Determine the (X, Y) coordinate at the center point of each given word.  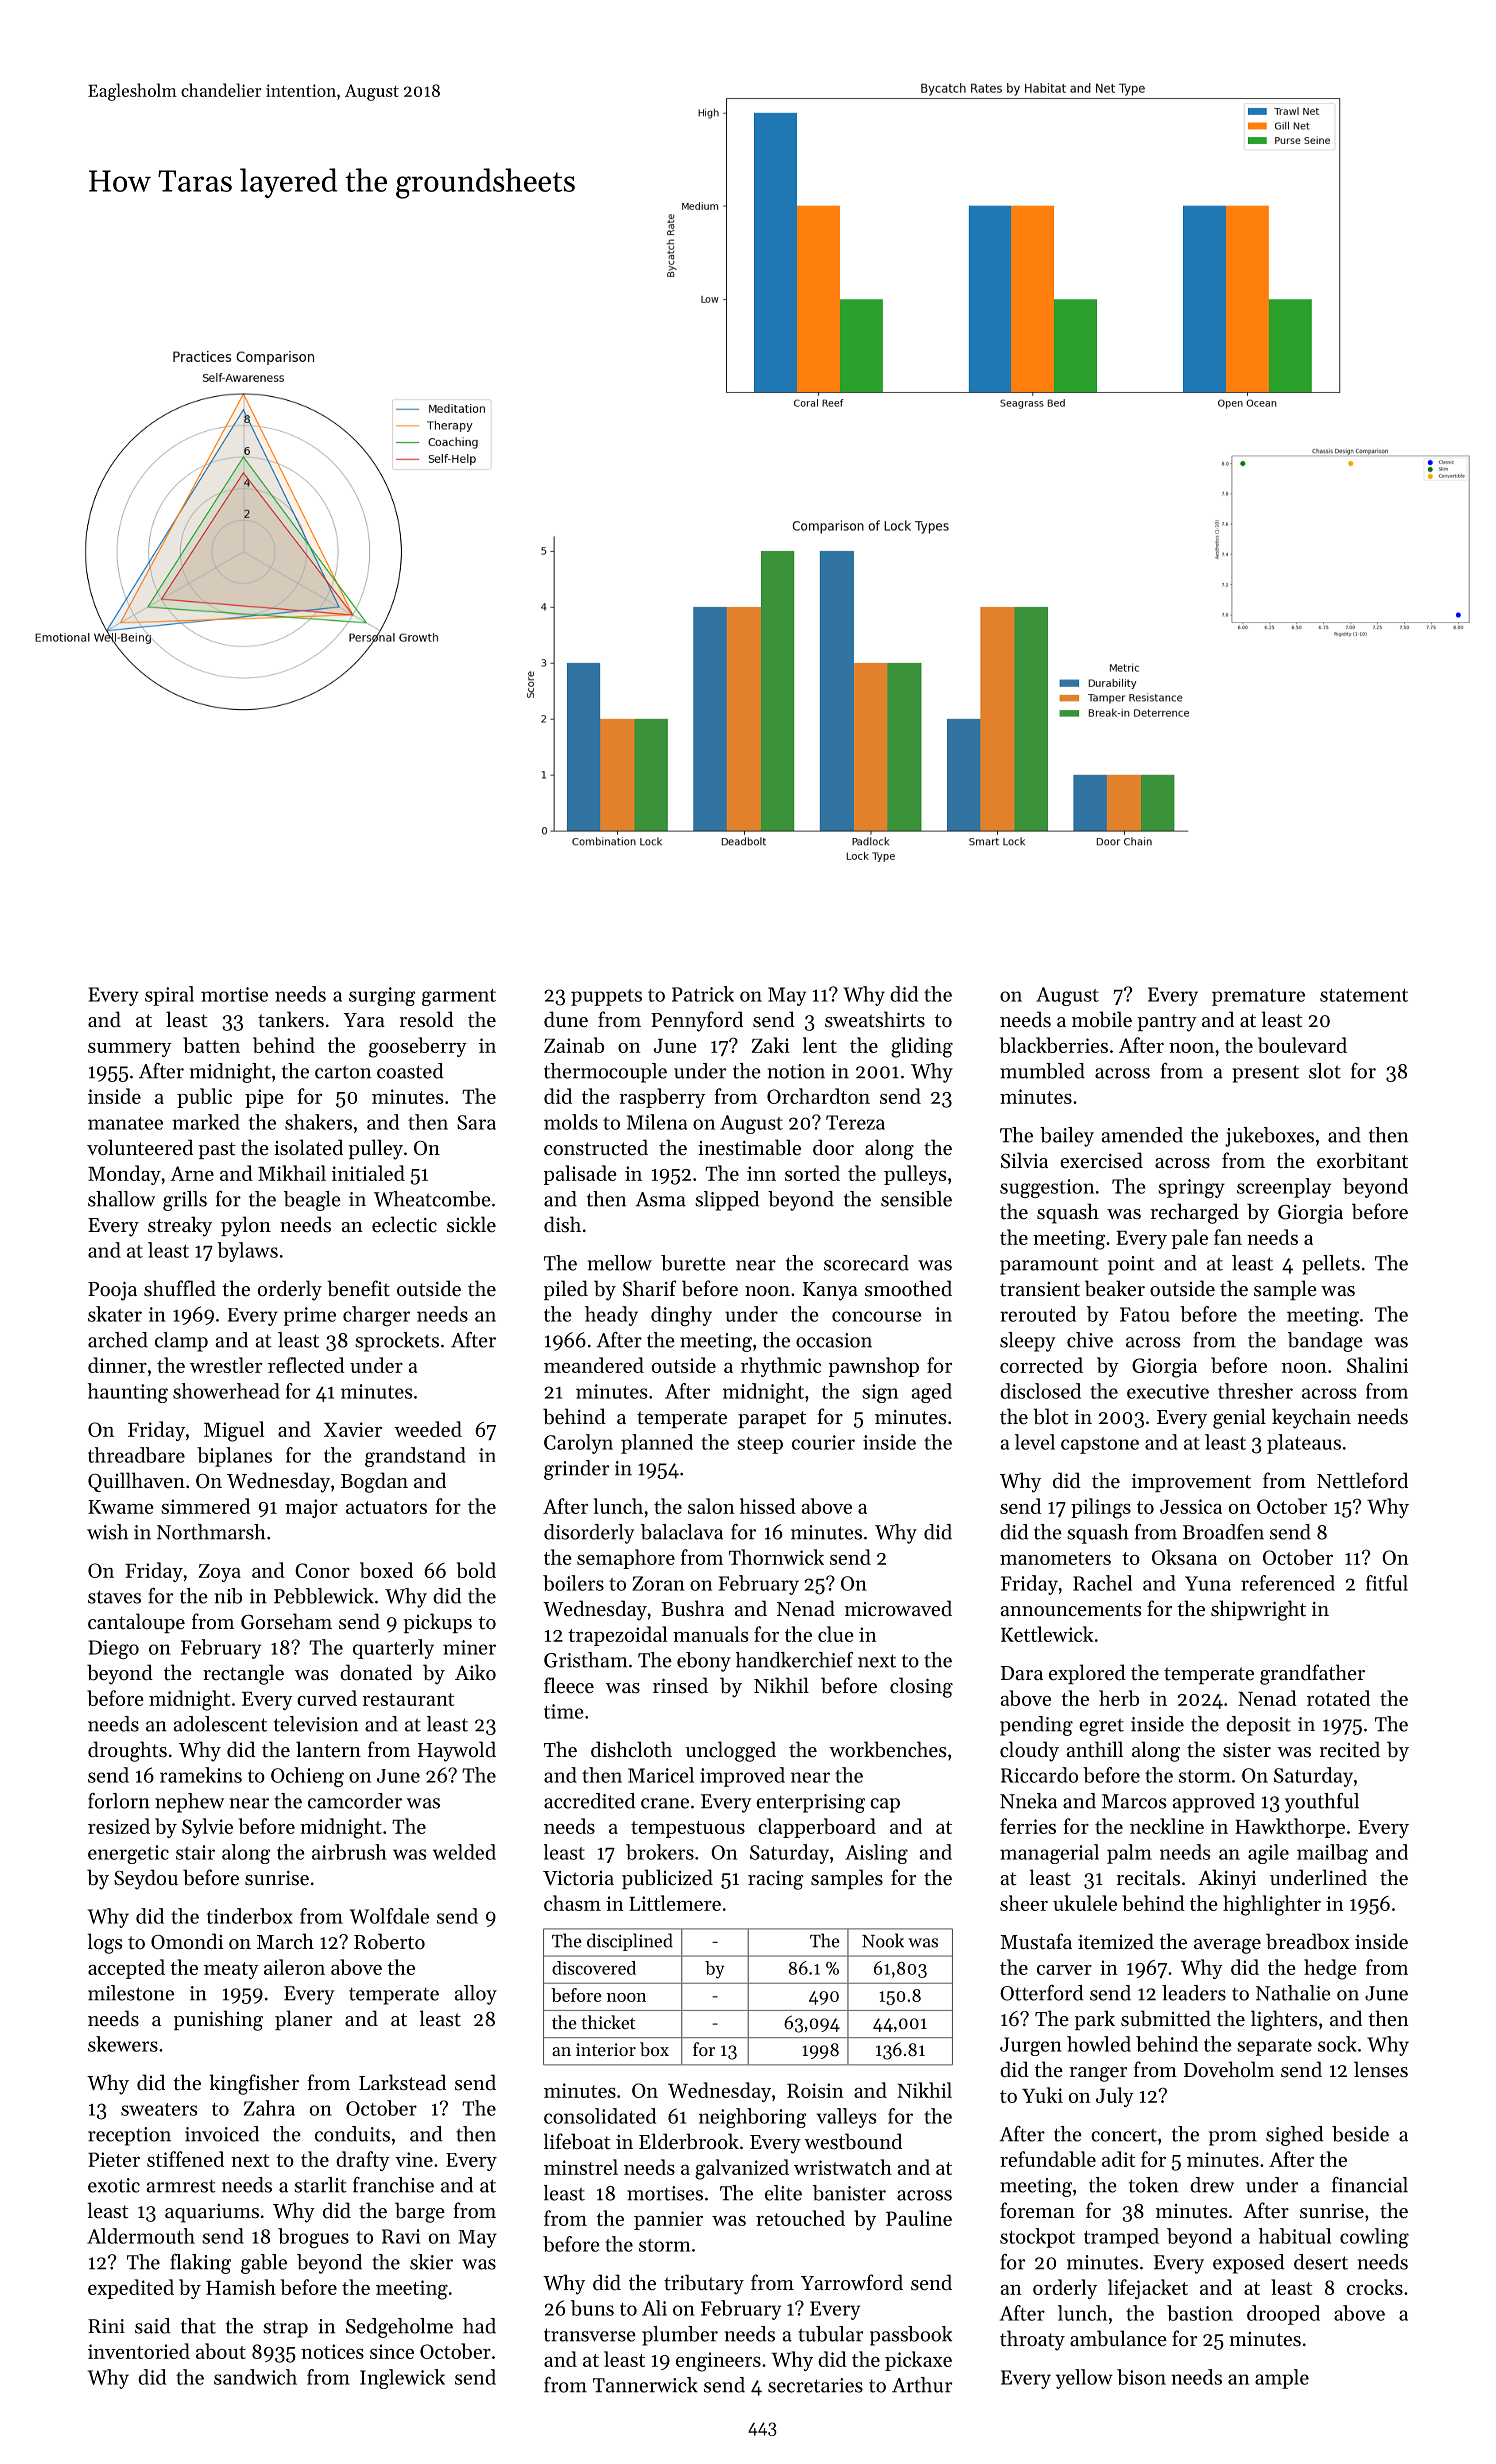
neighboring (752, 2118)
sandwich (255, 2377)
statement (1364, 995)
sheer (1024, 1903)
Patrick (703, 994)
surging (382, 996)
